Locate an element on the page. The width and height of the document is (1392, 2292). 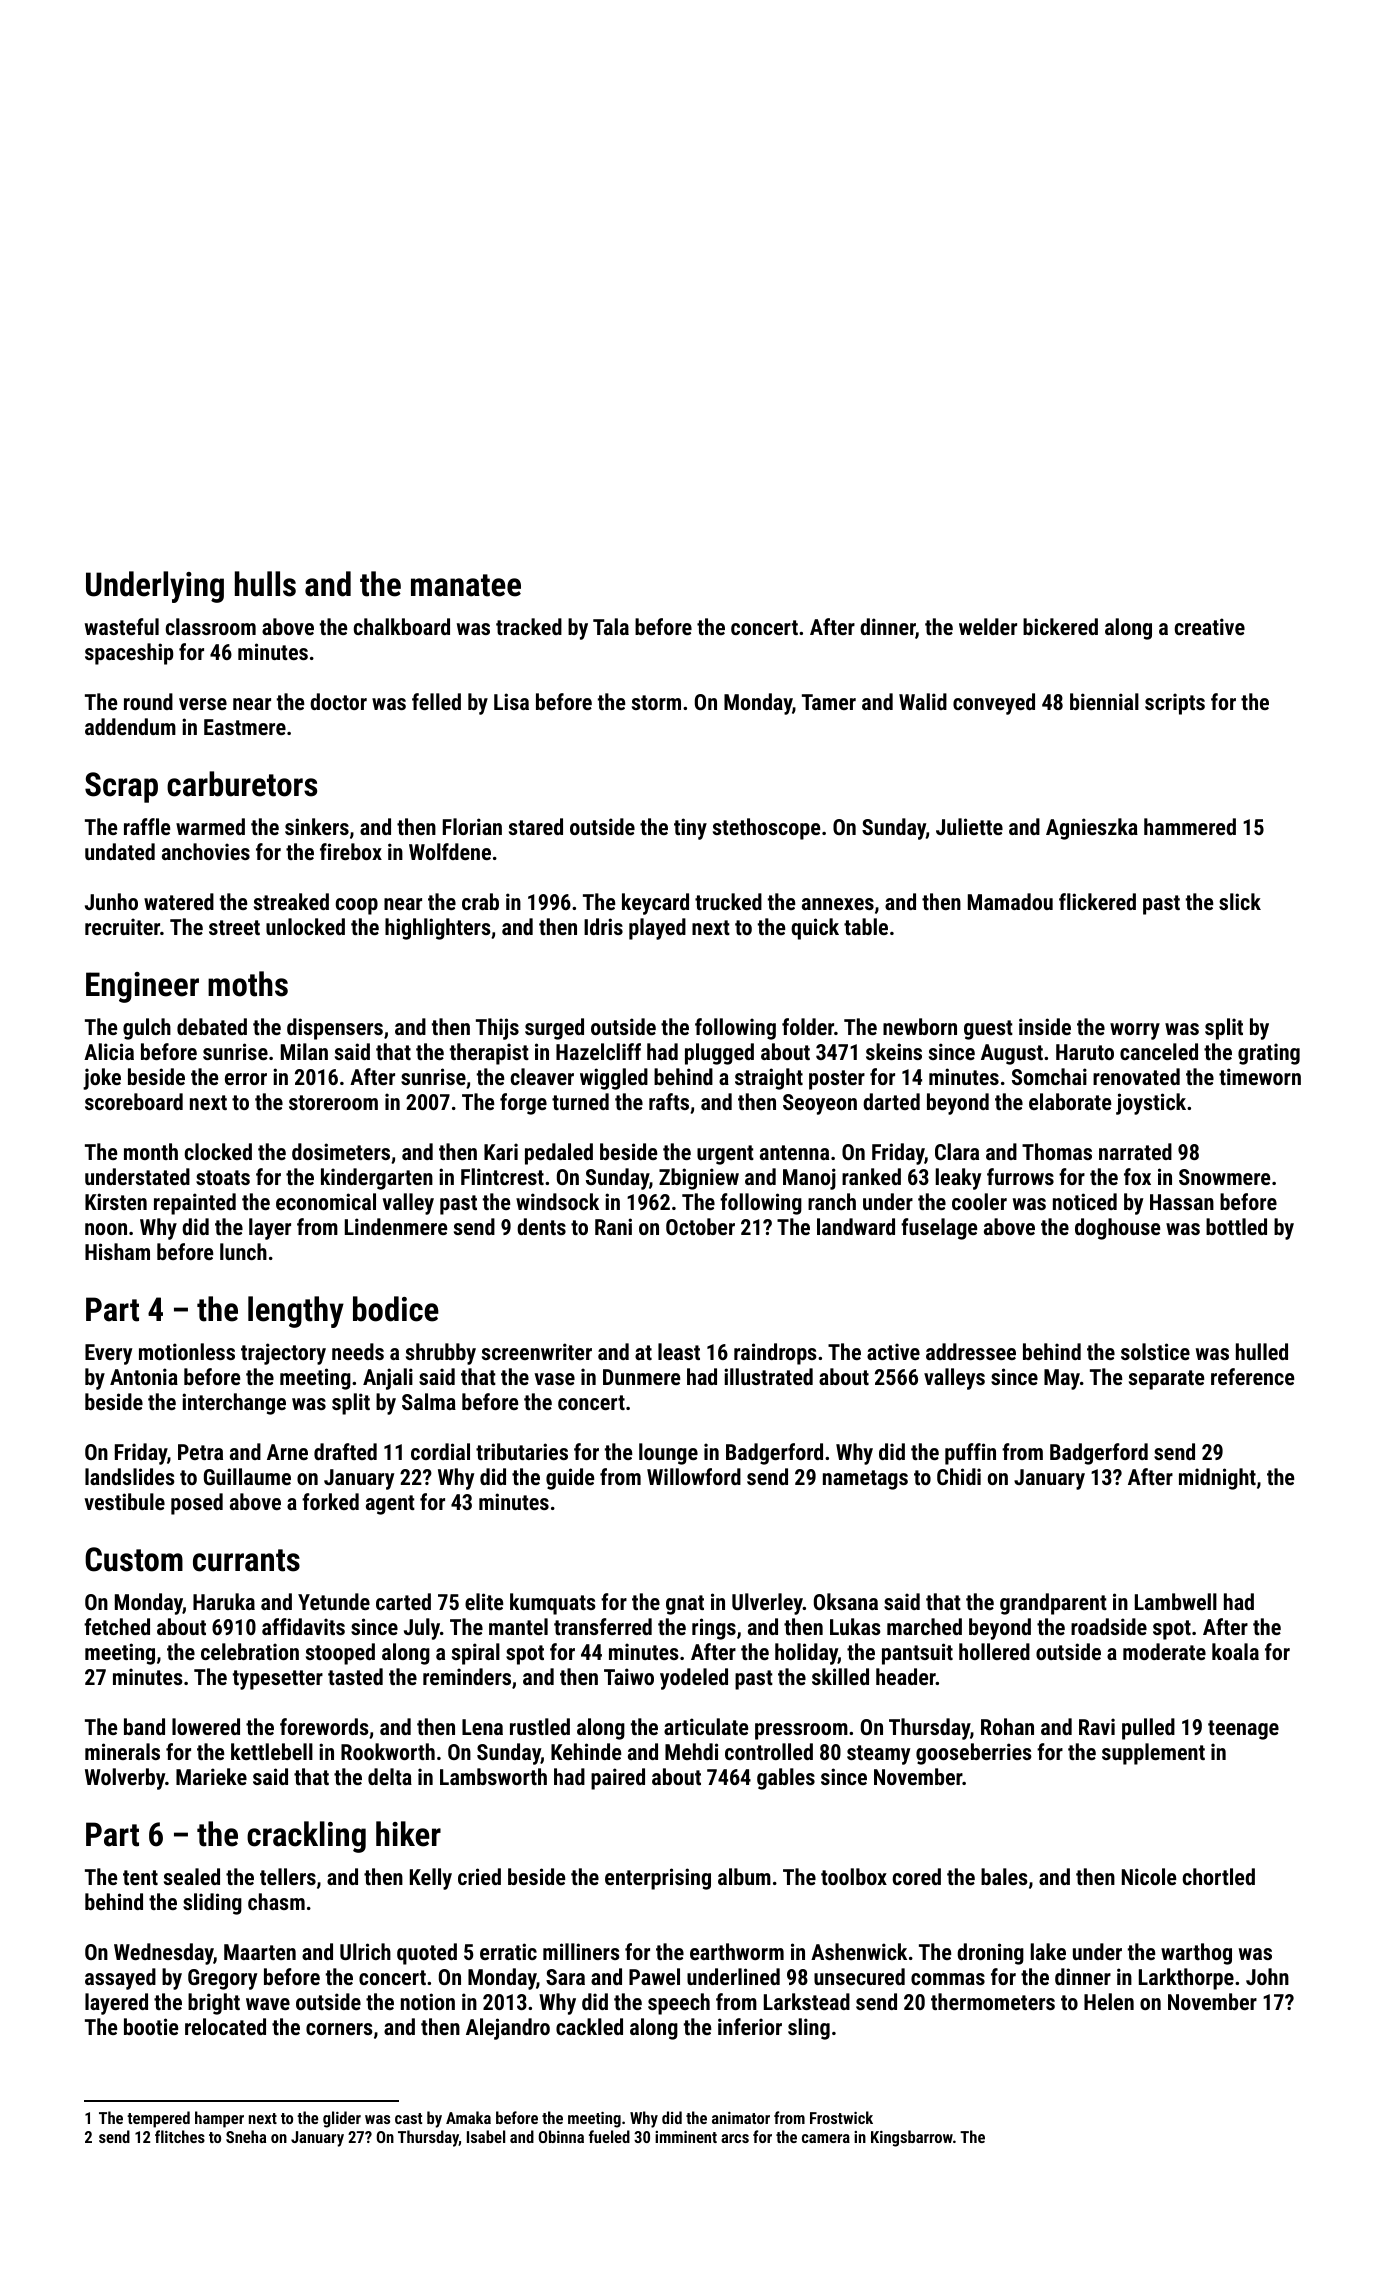
tent is located at coordinates (140, 1877).
